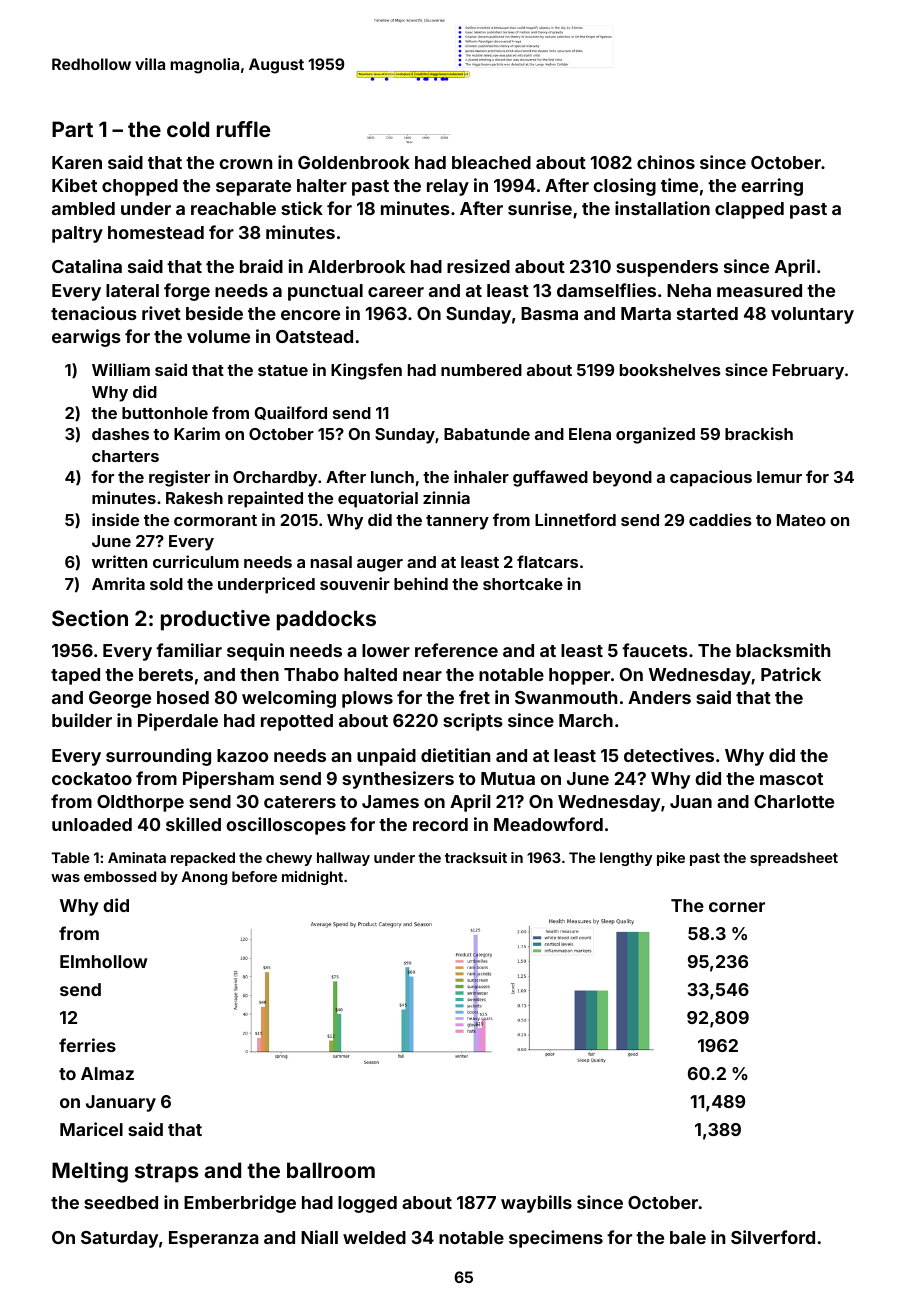 This screenshot has width=908, height=1316. I want to click on mascot, so click(791, 779).
